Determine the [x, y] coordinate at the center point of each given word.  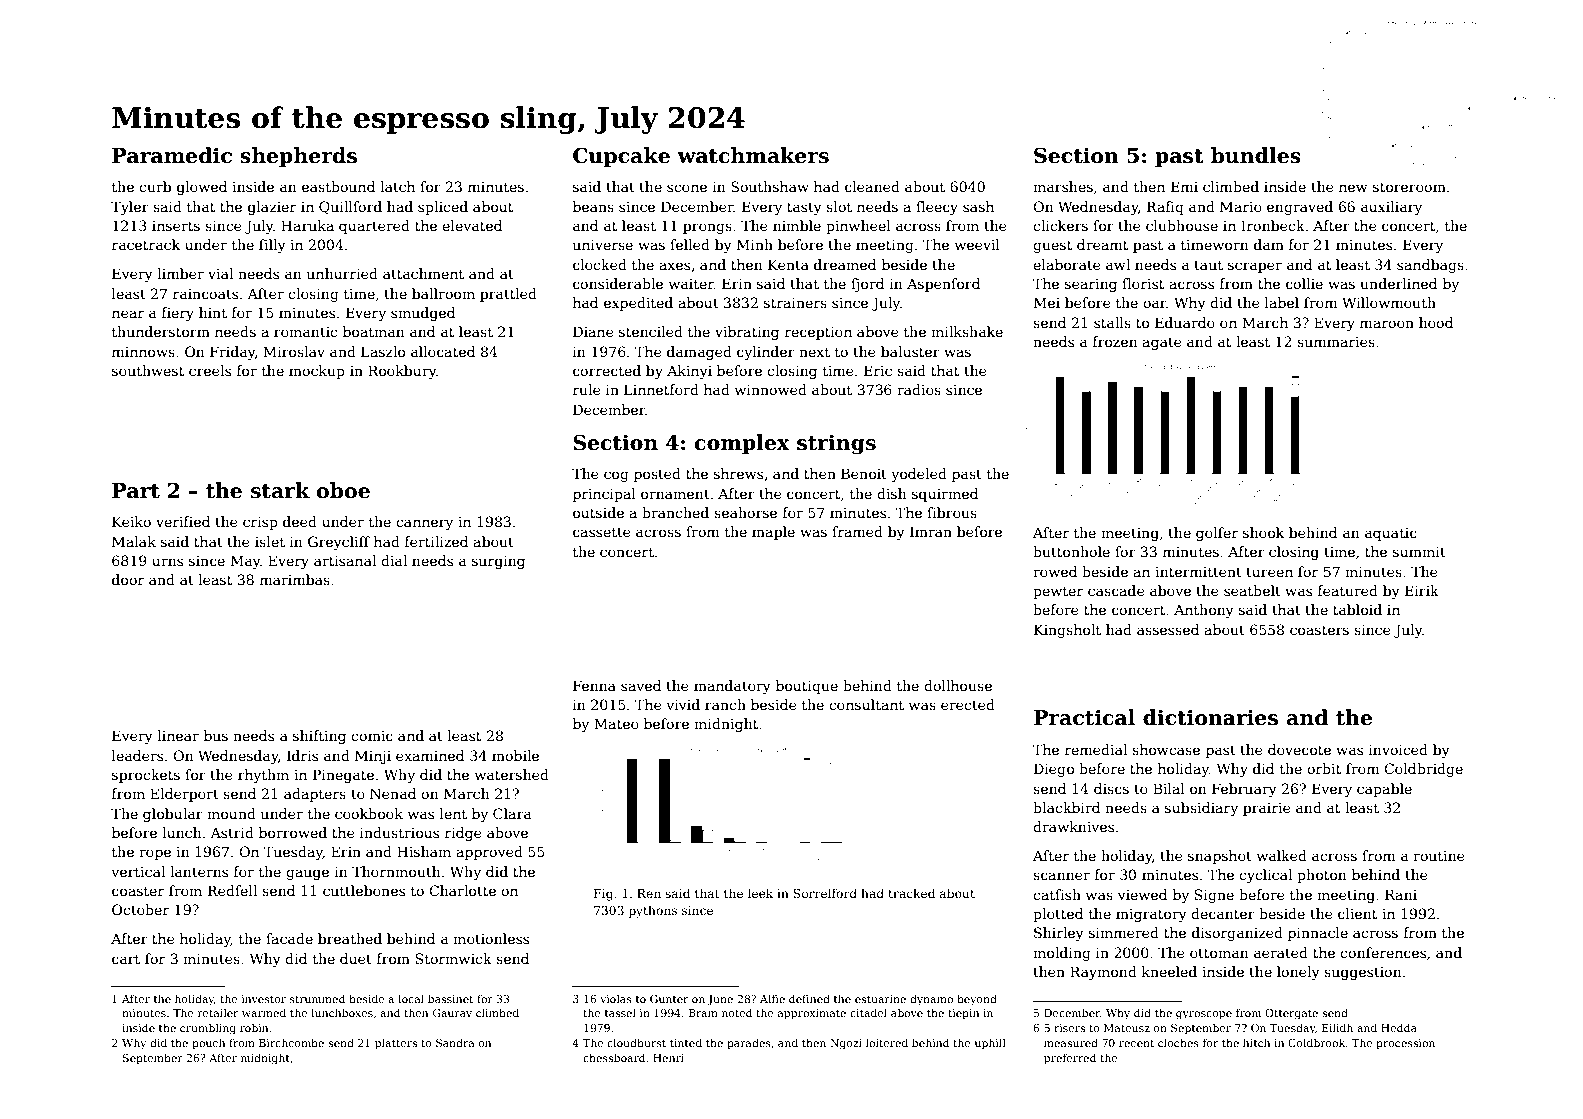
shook [1263, 532]
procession [1405, 1044]
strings [836, 444]
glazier [272, 208]
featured [1348, 590]
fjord [867, 285]
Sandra [455, 1042]
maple [773, 533]
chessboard [614, 1057]
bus [216, 735]
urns [167, 562]
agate [1162, 343]
